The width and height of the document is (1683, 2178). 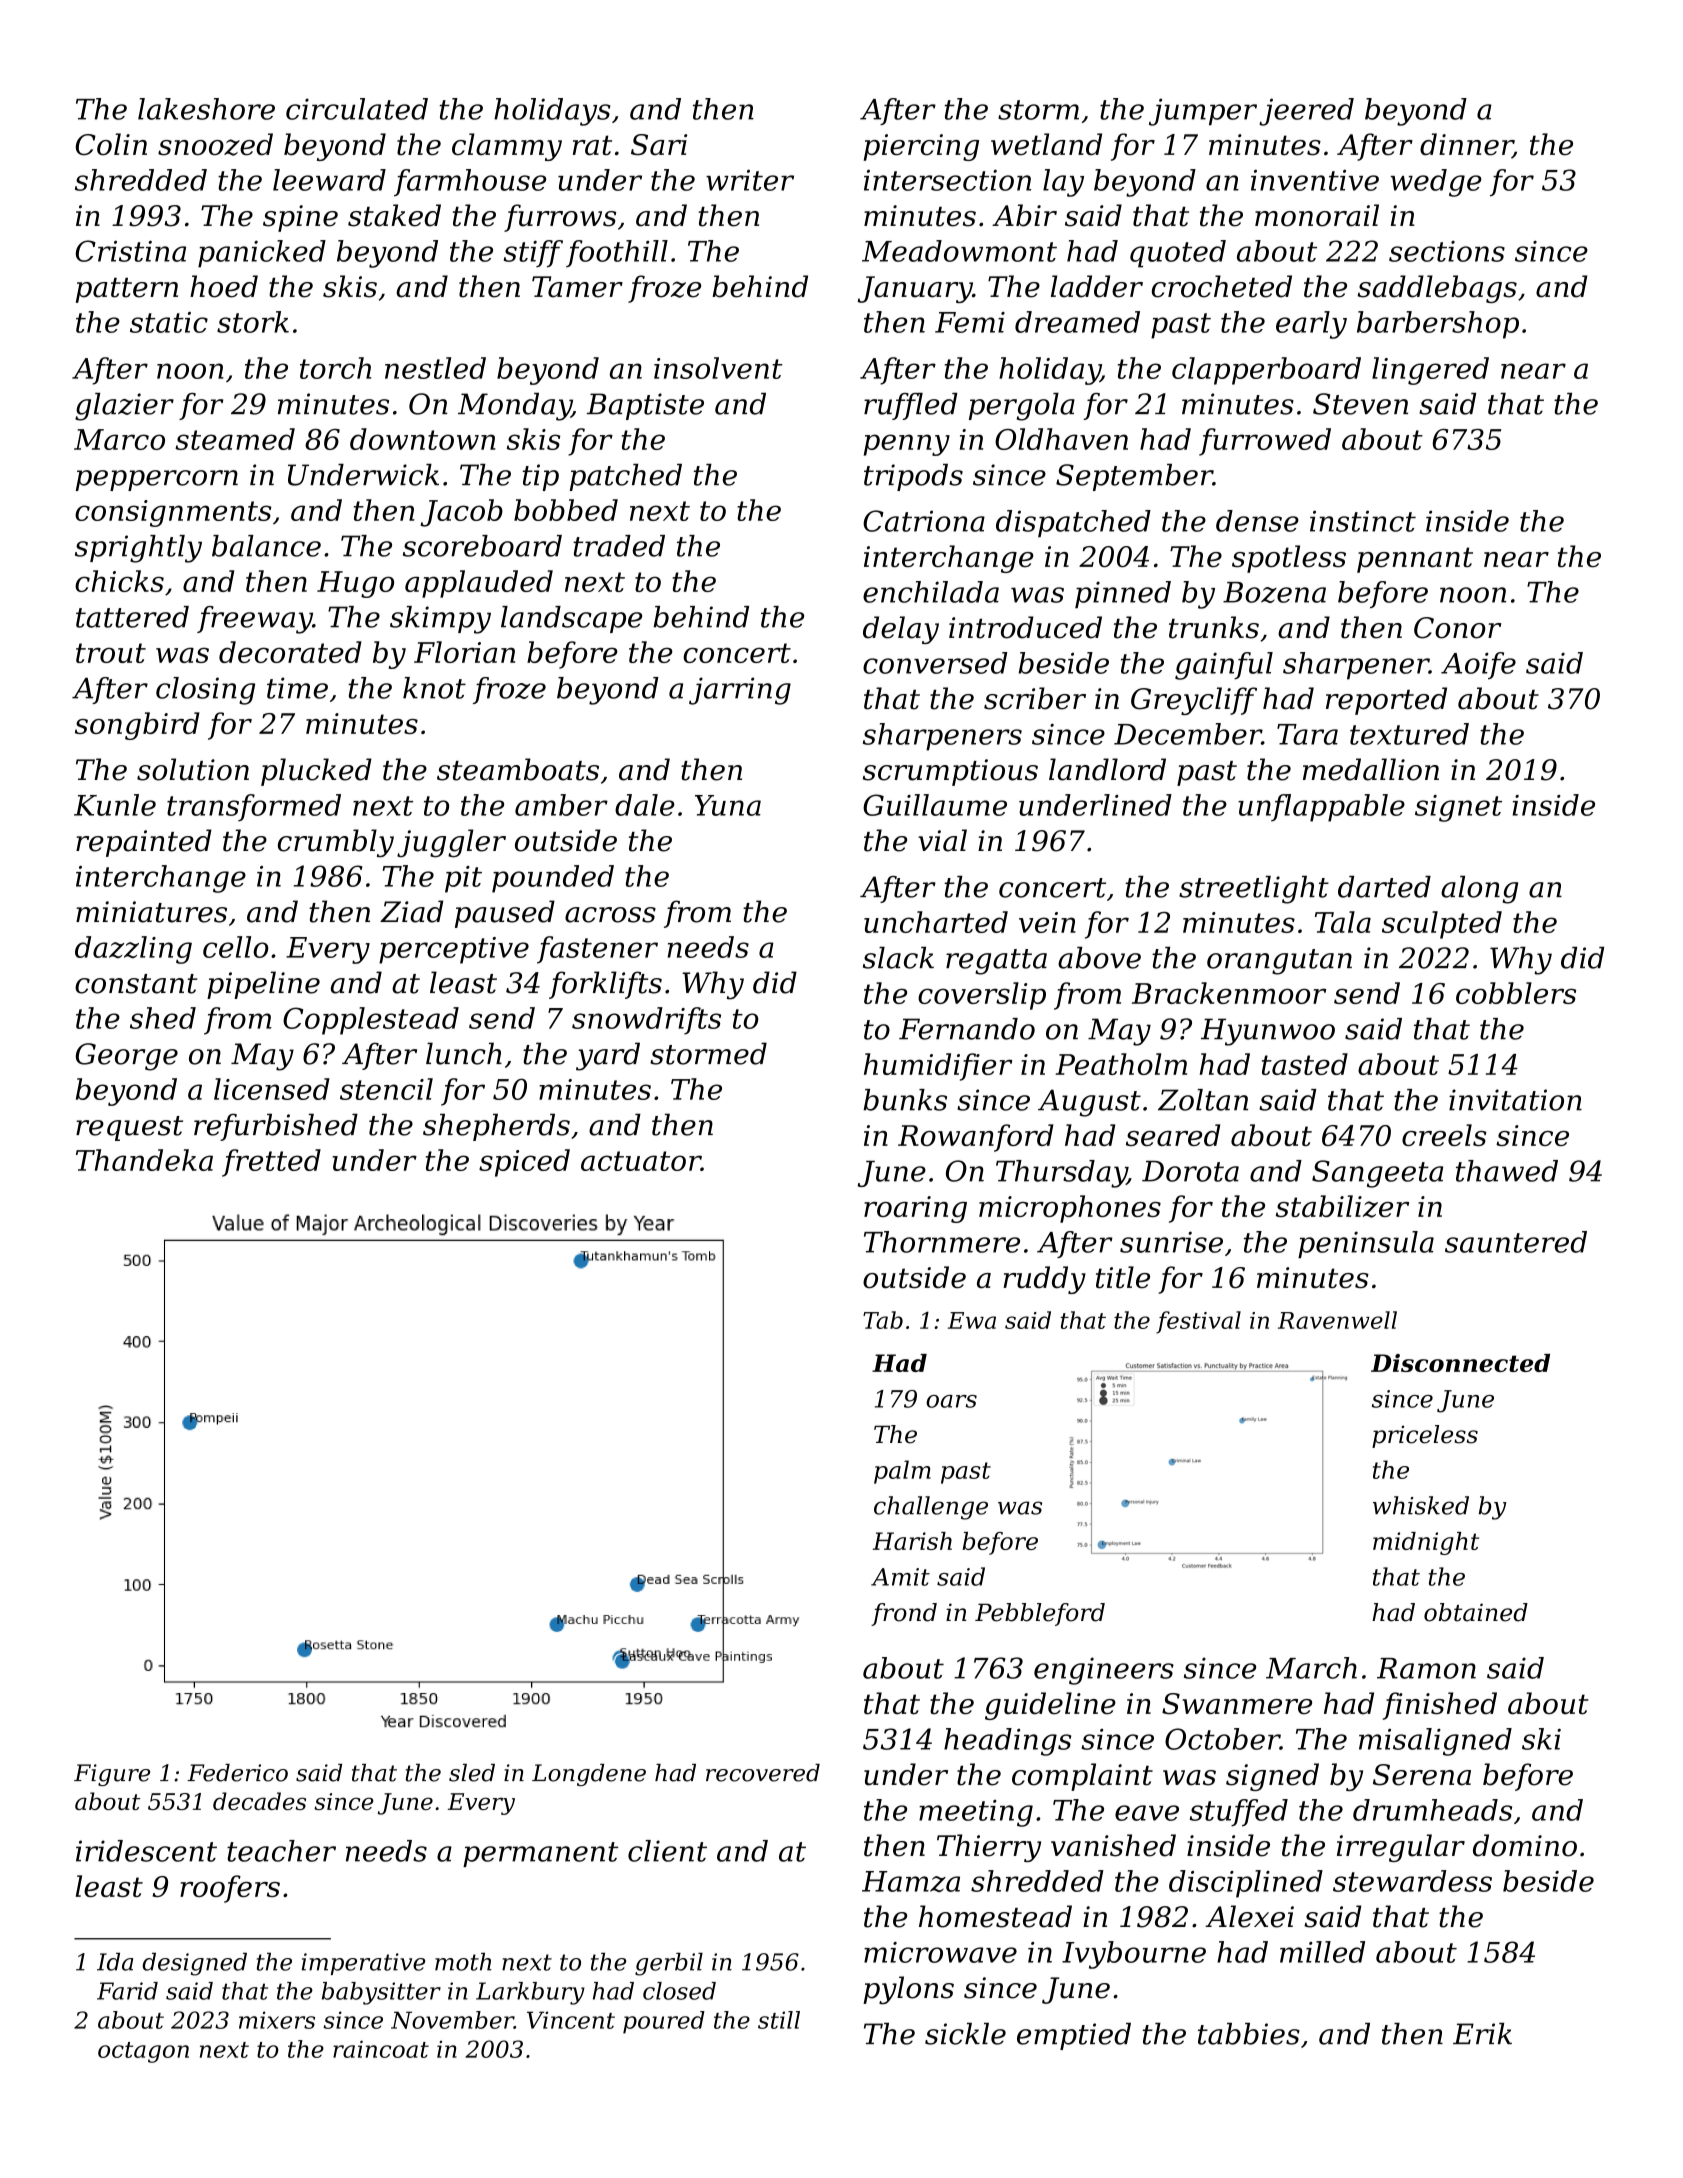 I want to click on dale, so click(x=645, y=805).
